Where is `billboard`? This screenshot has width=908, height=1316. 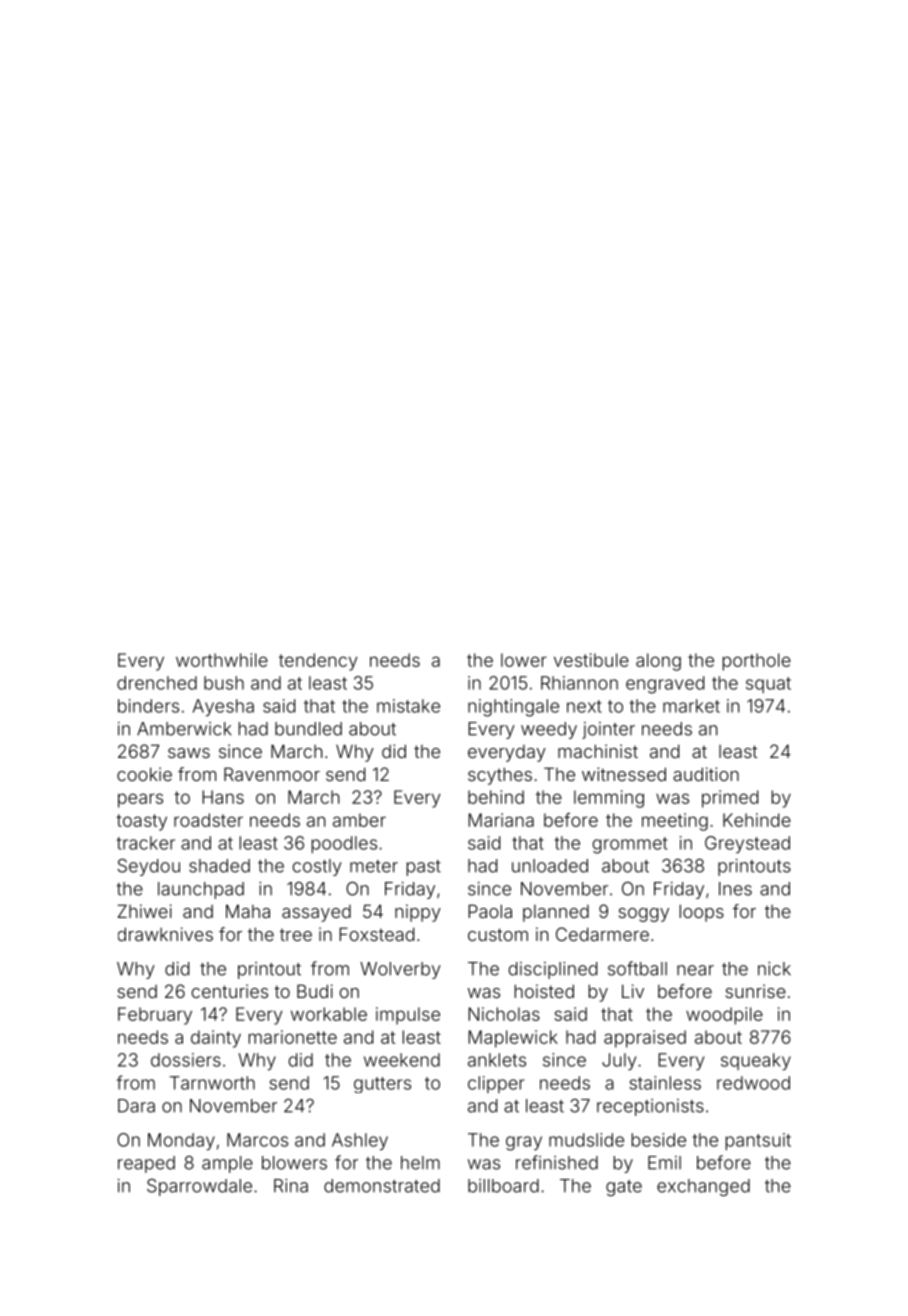 billboard is located at coordinates (503, 1186).
